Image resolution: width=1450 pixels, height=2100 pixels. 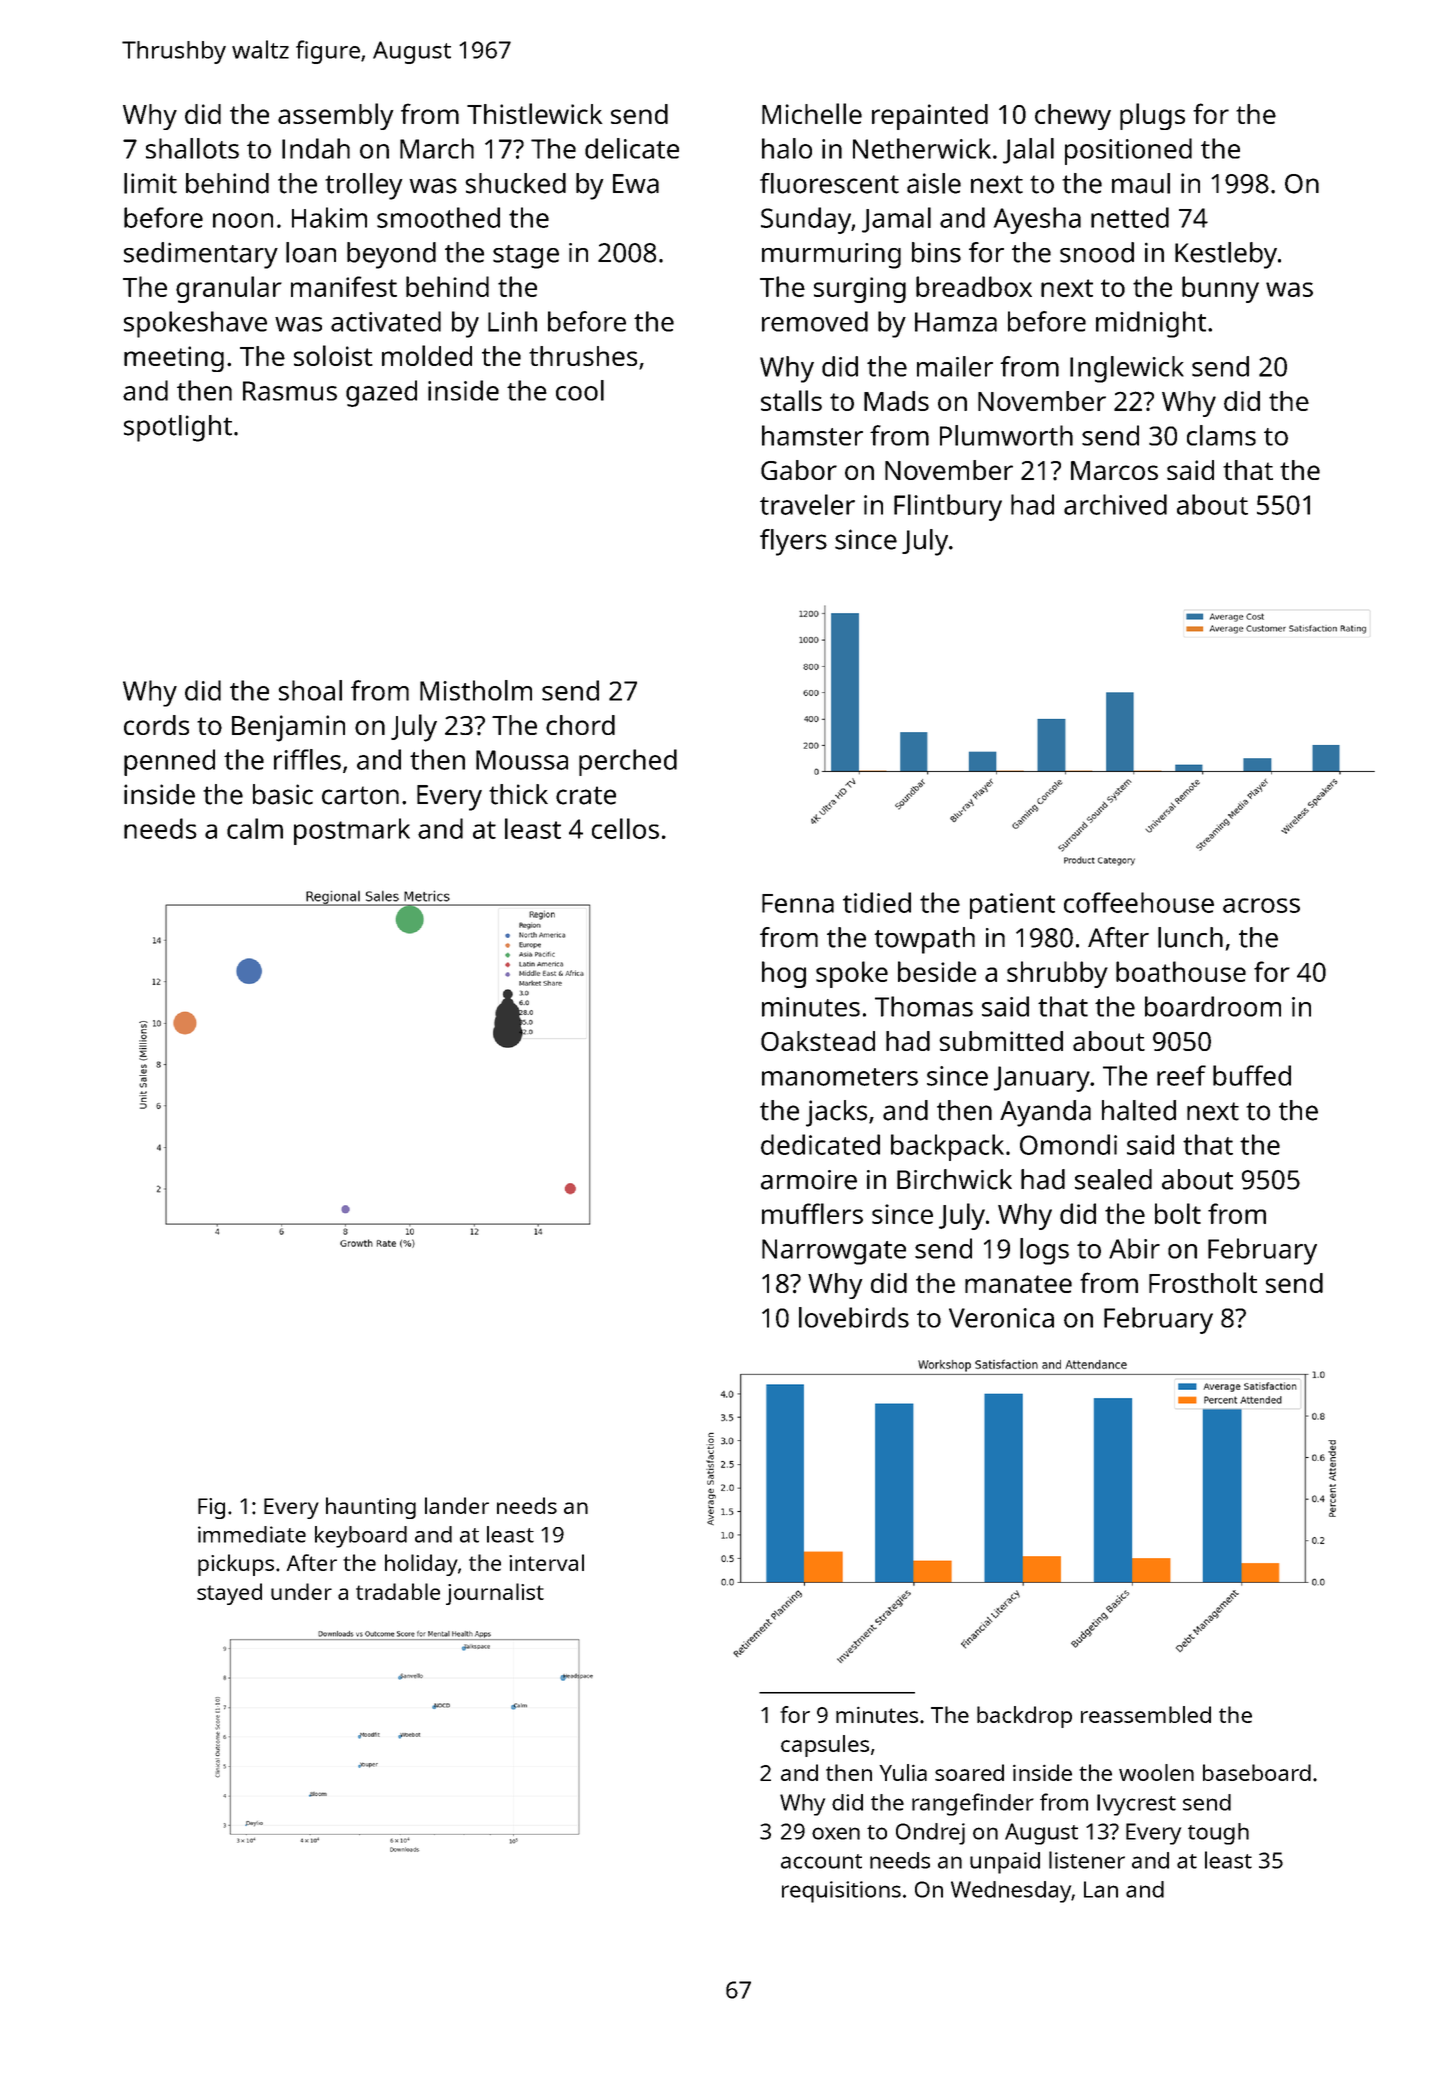 What do you see at coordinates (812, 1213) in the image?
I see `mufflers` at bounding box center [812, 1213].
